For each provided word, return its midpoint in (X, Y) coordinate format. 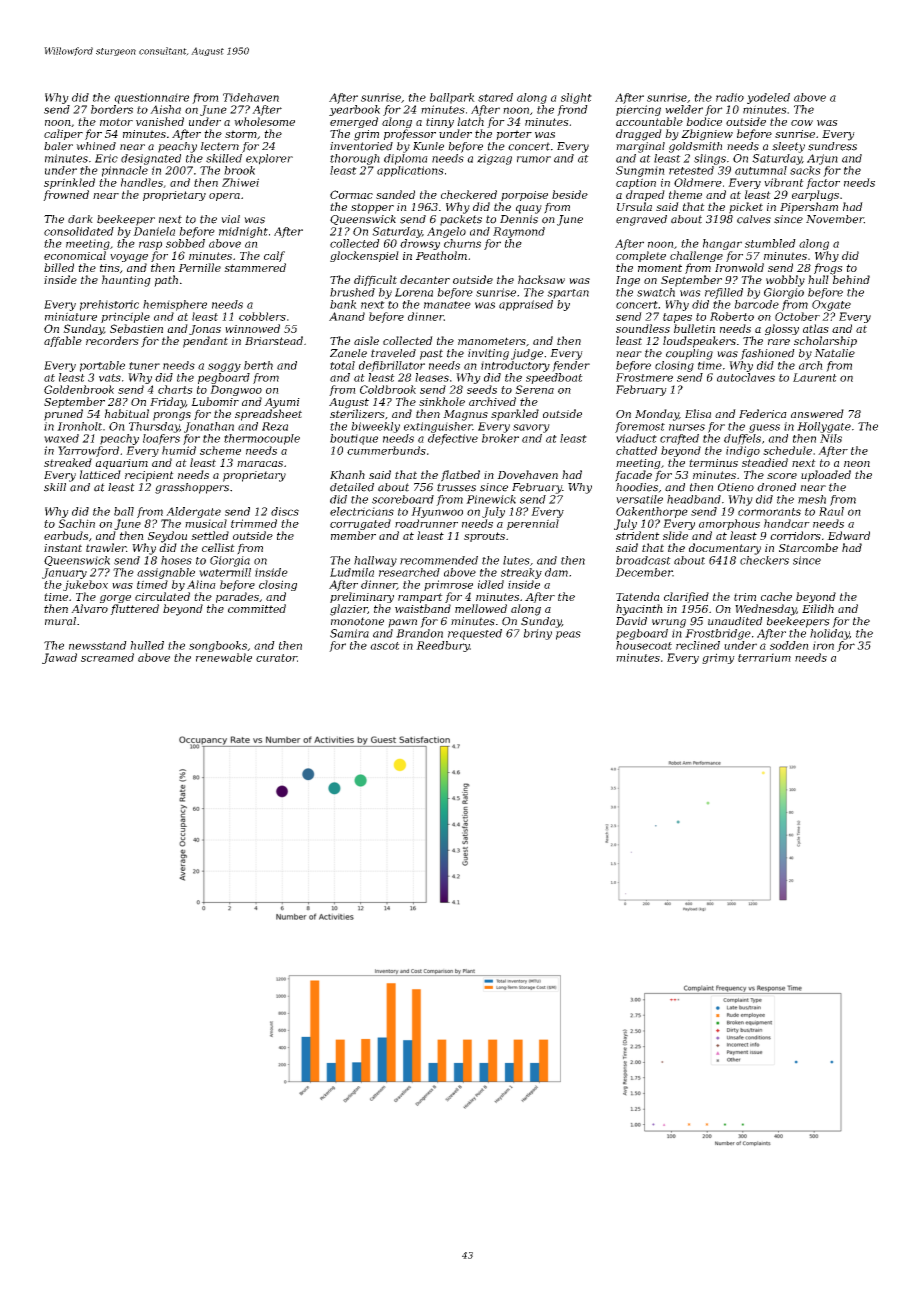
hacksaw (541, 279)
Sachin (76, 523)
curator (276, 658)
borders (112, 109)
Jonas (205, 330)
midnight (243, 232)
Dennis (519, 219)
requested (475, 634)
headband (694, 499)
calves (754, 219)
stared (495, 97)
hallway (375, 561)
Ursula (634, 206)
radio (730, 97)
